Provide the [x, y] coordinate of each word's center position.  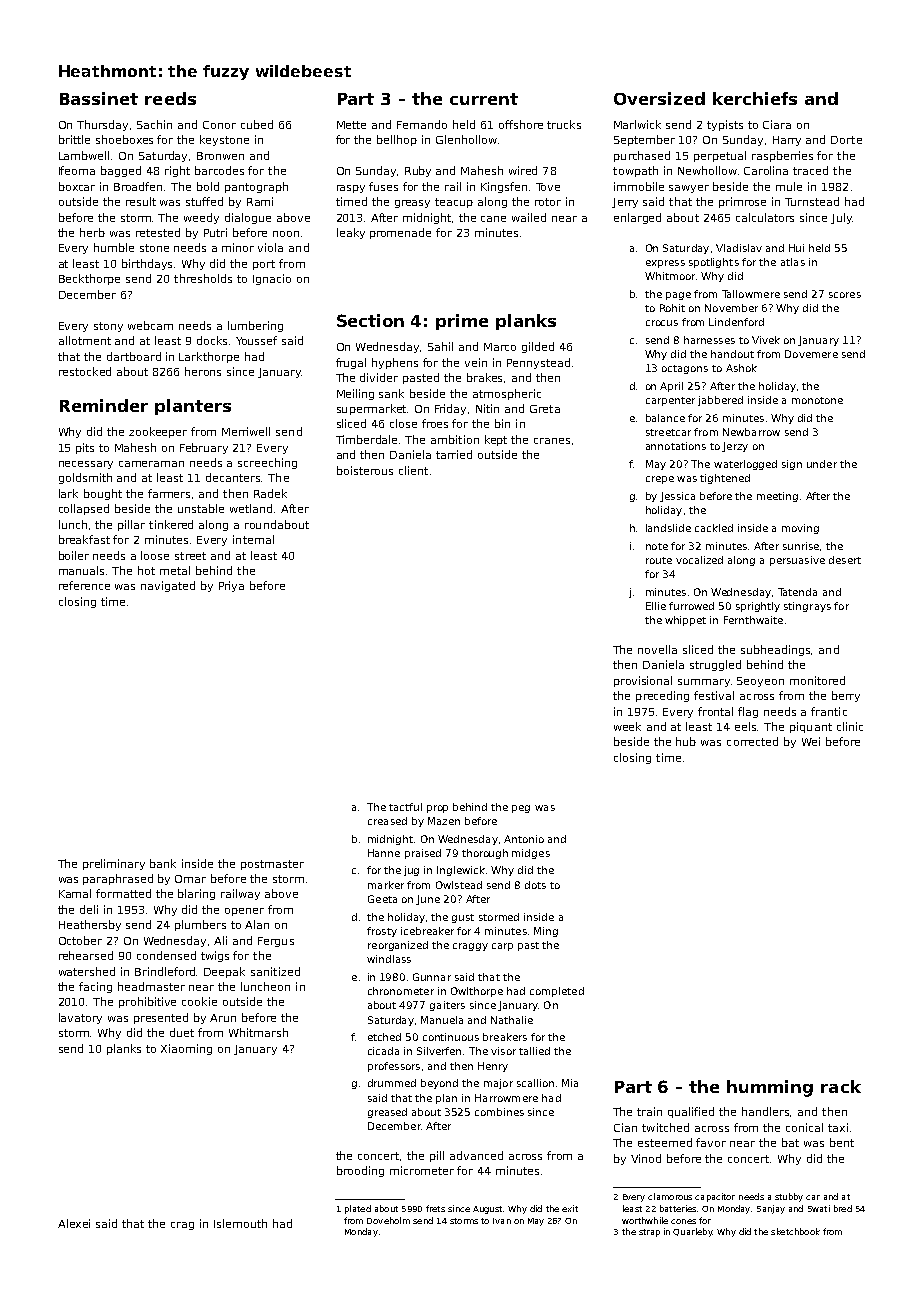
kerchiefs [755, 98]
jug [411, 871]
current [484, 99]
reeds [170, 98]
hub [686, 741]
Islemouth [240, 1223]
